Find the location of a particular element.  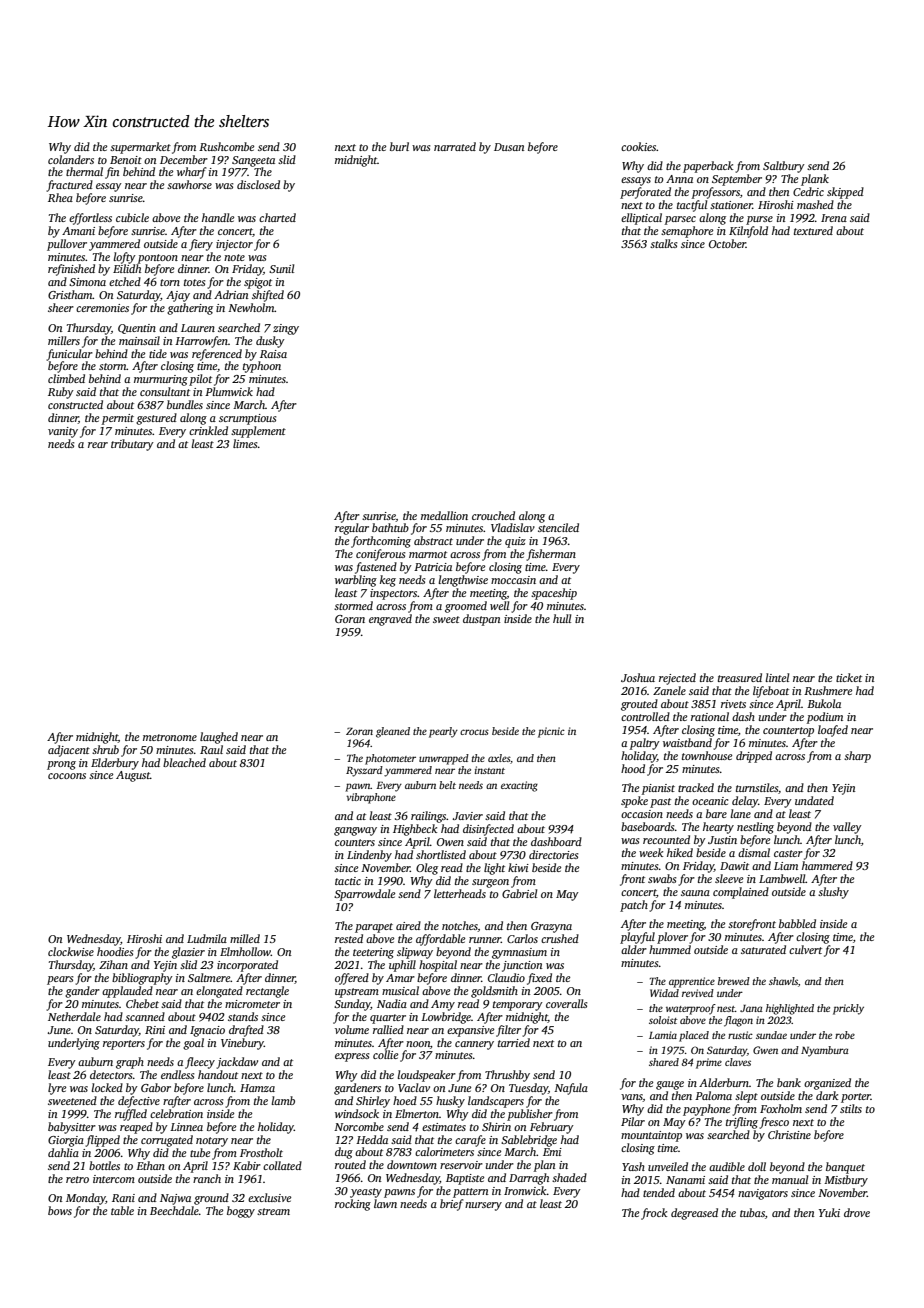

adjacent is located at coordinates (69, 751).
